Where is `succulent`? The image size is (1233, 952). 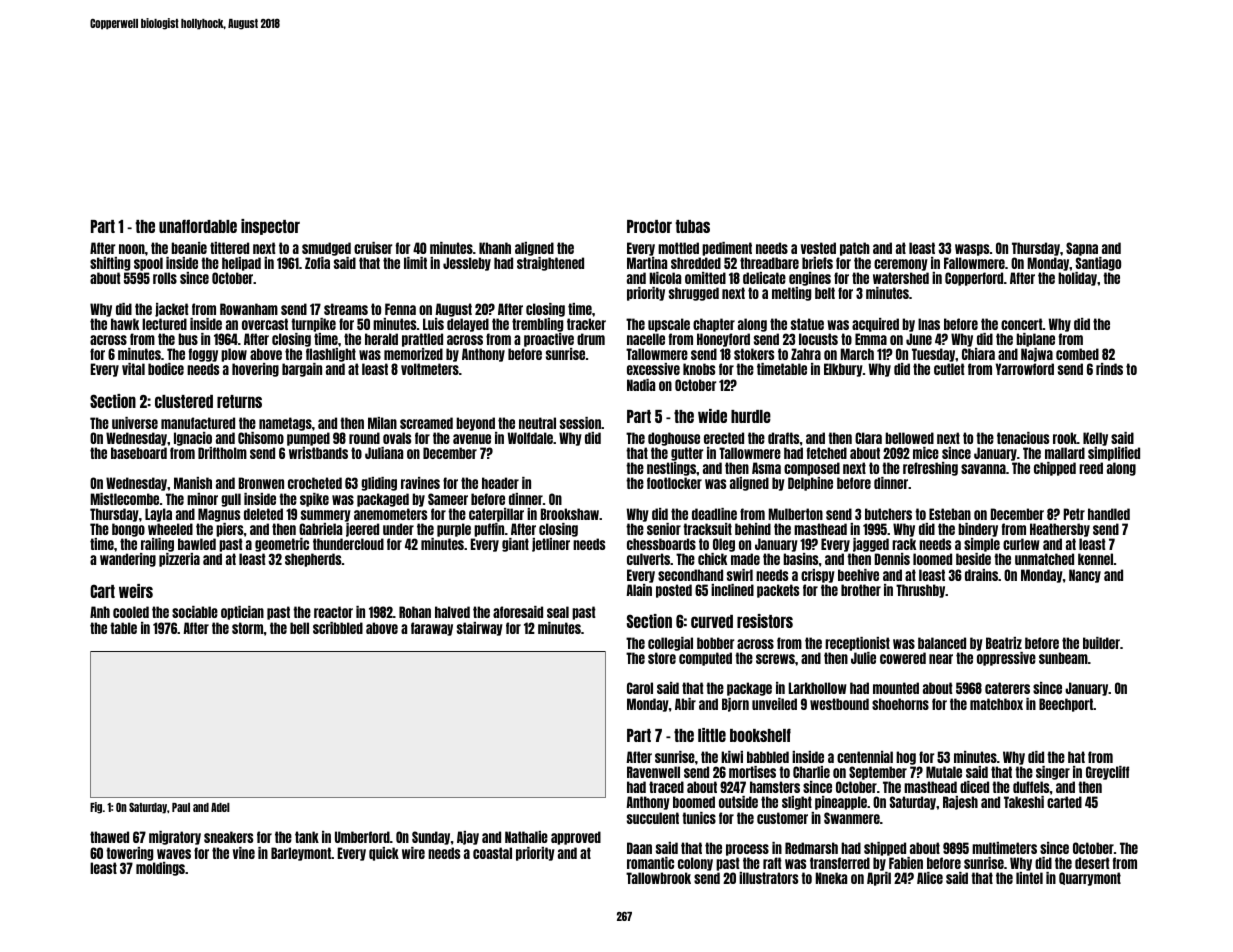
succulent is located at coordinates (653, 818).
